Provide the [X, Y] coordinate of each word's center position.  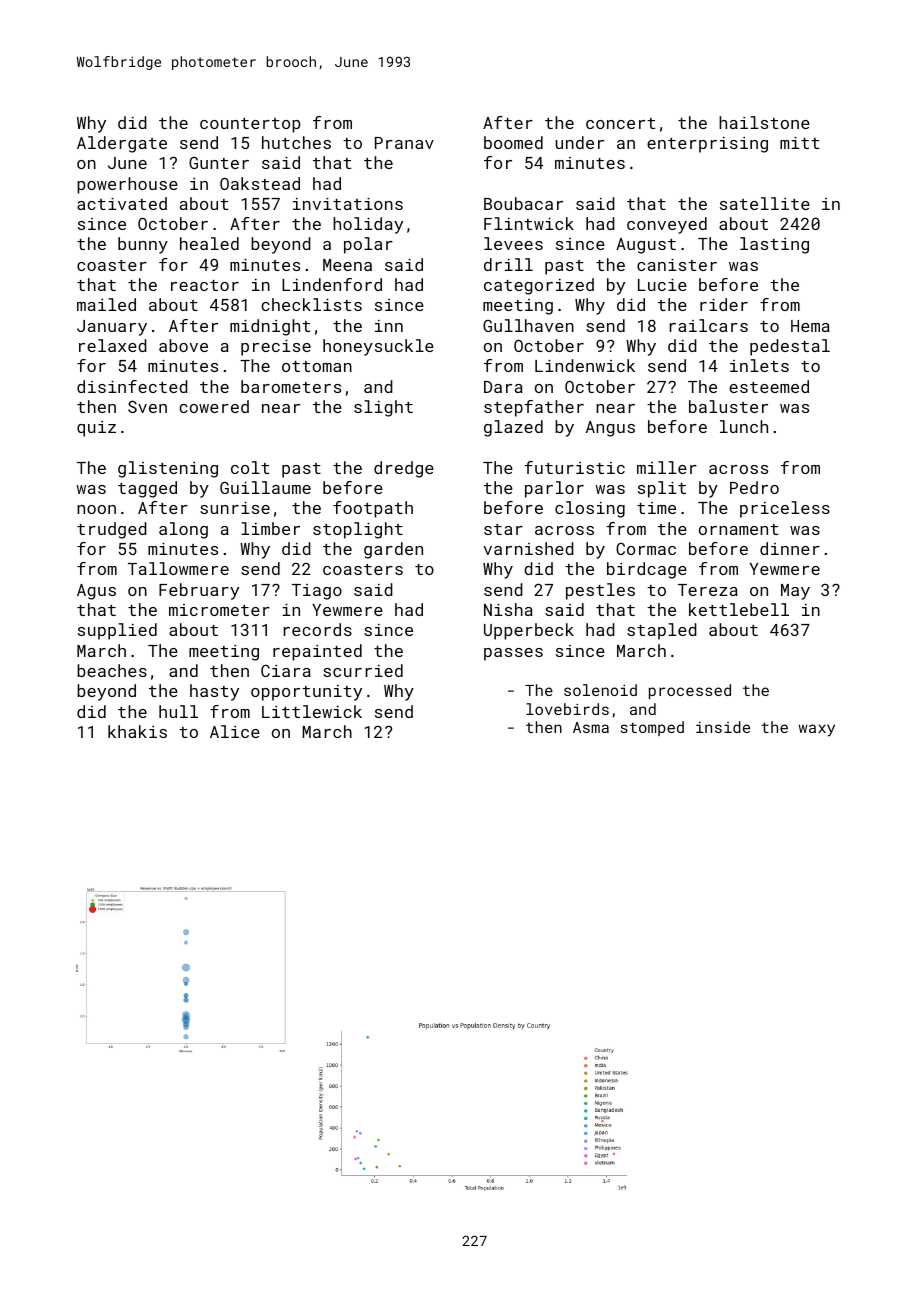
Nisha [508, 609]
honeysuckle [378, 347]
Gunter [219, 163]
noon [96, 509]
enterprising [707, 145]
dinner [790, 548]
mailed [106, 304]
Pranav [404, 143]
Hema [810, 326]
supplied [117, 631]
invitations [348, 204]
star [503, 529]
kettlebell [739, 609]
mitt [799, 143]
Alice [235, 731]
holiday [368, 225]
